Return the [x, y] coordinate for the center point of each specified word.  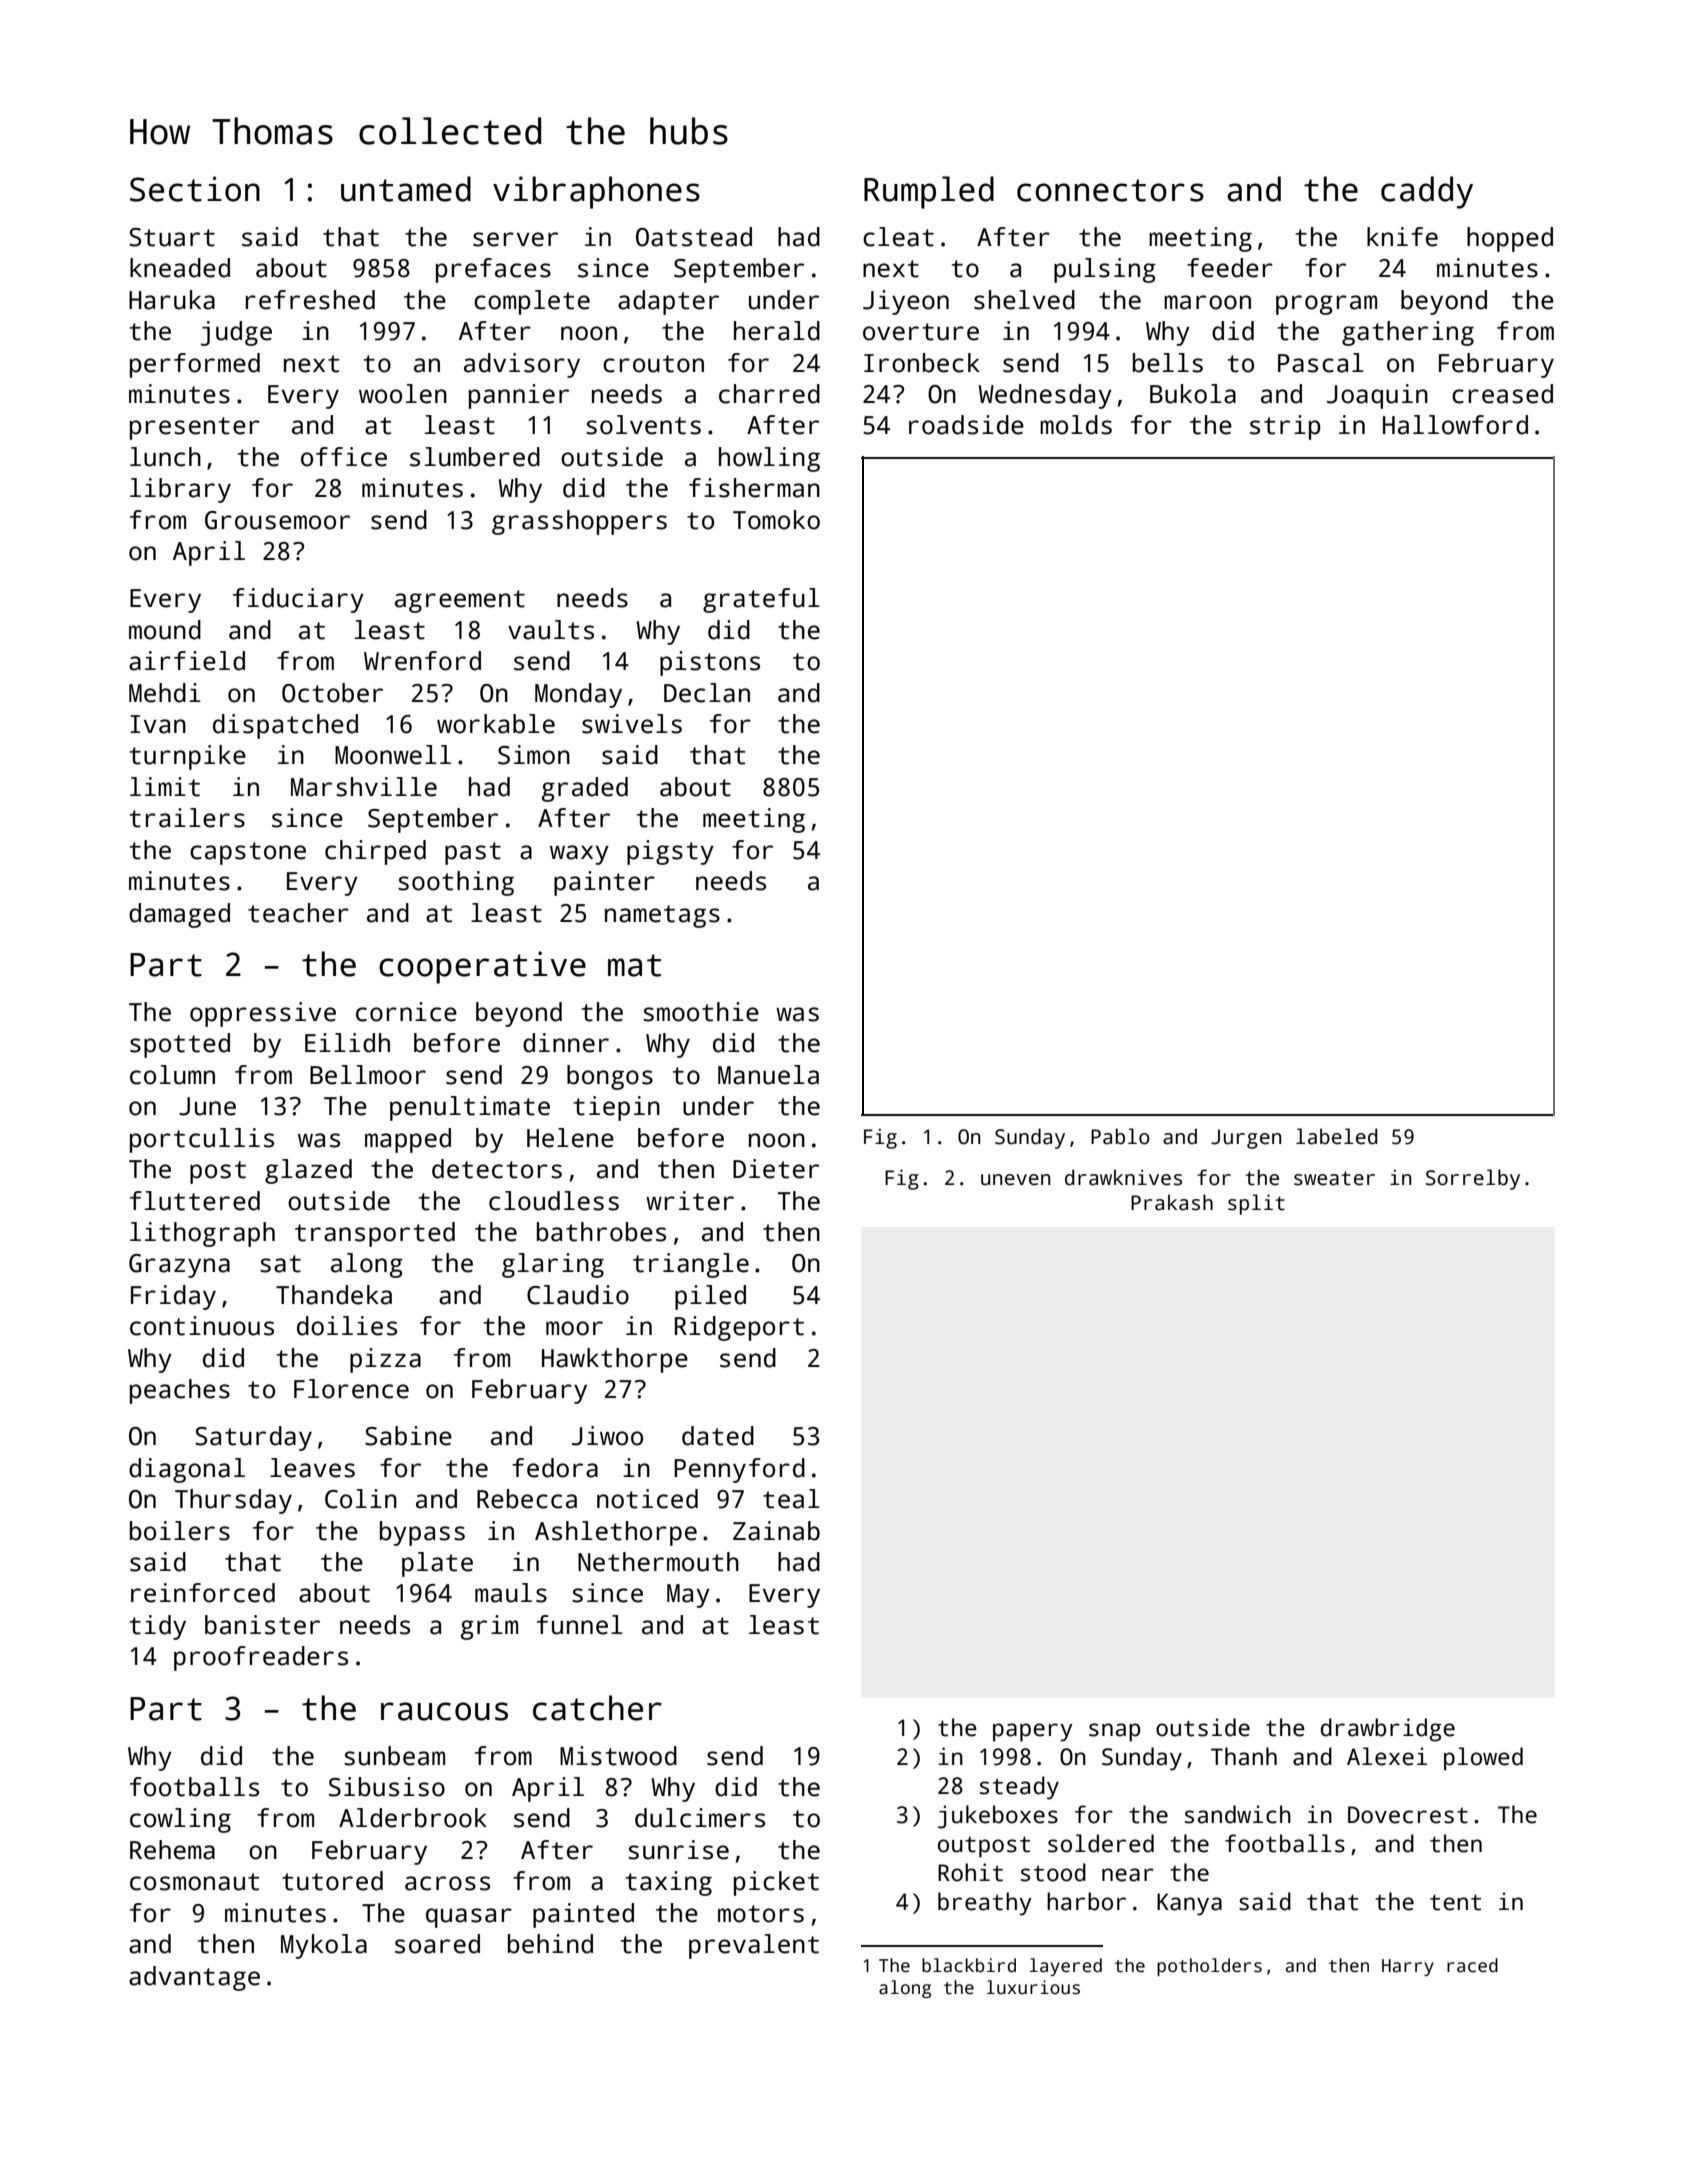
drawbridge [1388, 1730]
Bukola [1193, 394]
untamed [406, 189]
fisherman [754, 488]
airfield [187, 661]
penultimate [470, 1108]
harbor [1086, 1901]
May [688, 1596]
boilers [180, 1531]
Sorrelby [1473, 1179]
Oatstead [694, 237]
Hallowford [1455, 425]
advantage [194, 1978]
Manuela [768, 1075]
